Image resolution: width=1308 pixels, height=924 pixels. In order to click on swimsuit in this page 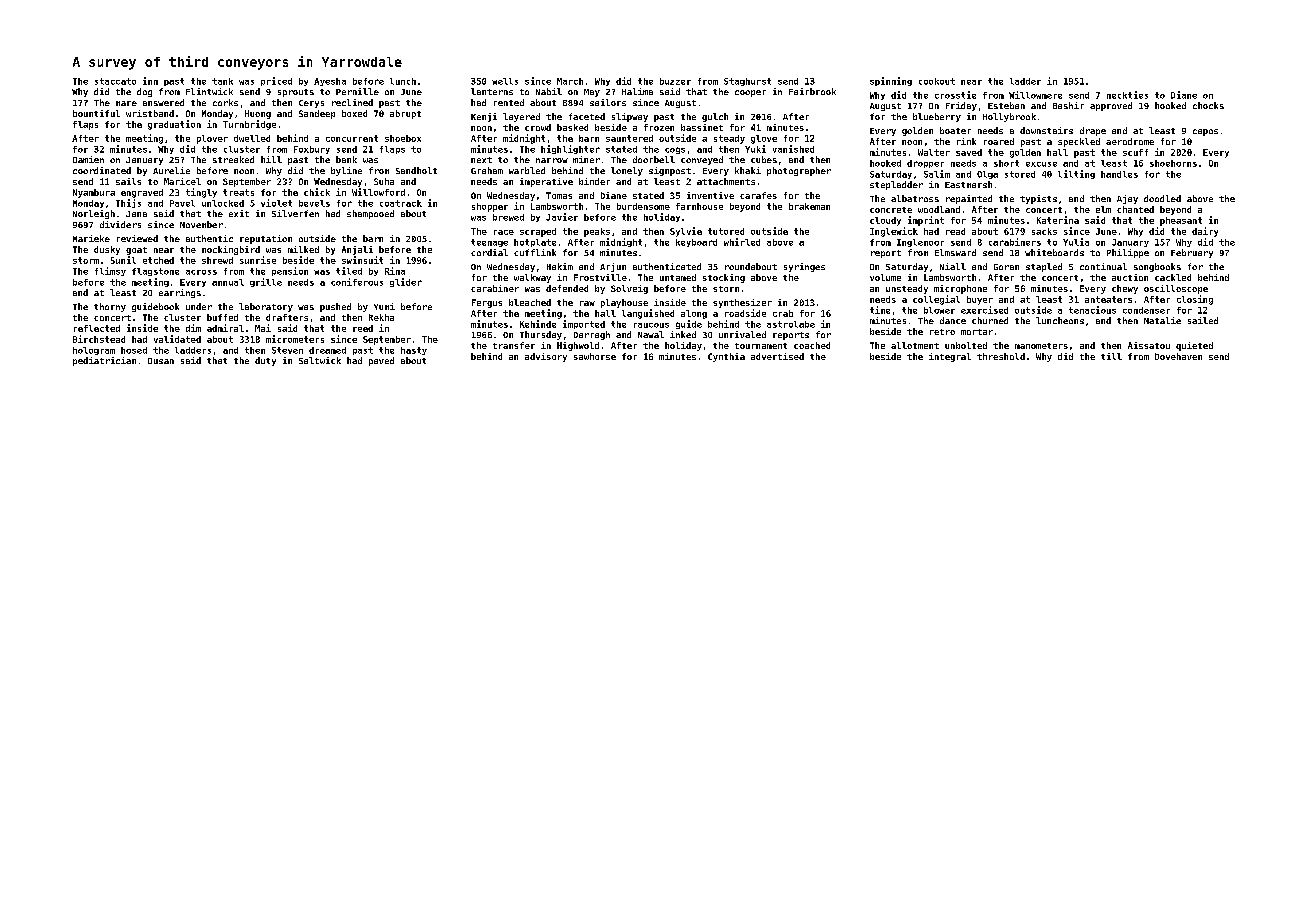, I will do `click(362, 260)`.
